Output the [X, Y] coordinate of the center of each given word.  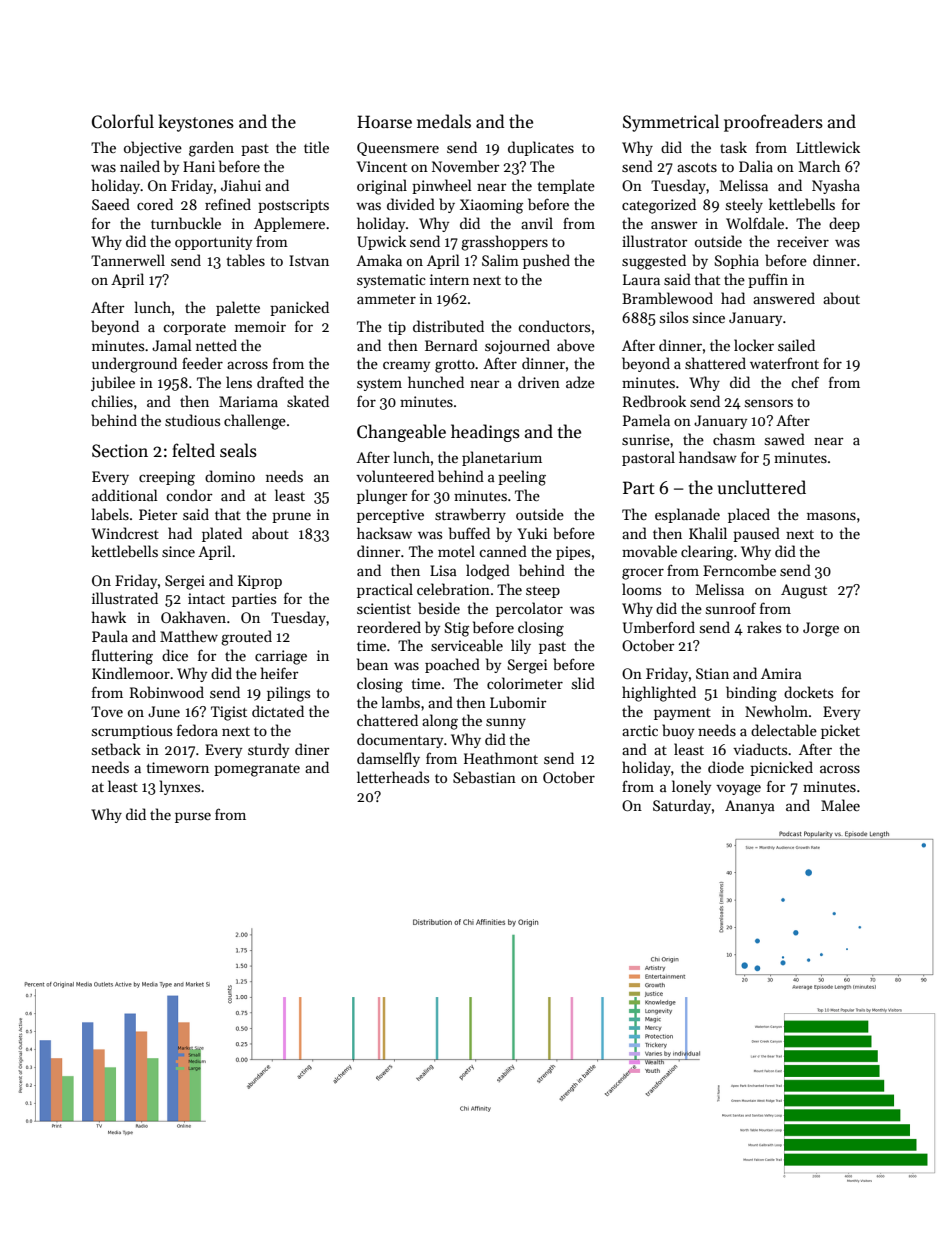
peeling [522, 478]
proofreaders [773, 123]
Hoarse [384, 122]
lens [239, 382]
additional [125, 495]
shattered [715, 363]
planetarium [502, 458]
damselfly [388, 759]
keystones [196, 123]
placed [749, 515]
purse [193, 817]
